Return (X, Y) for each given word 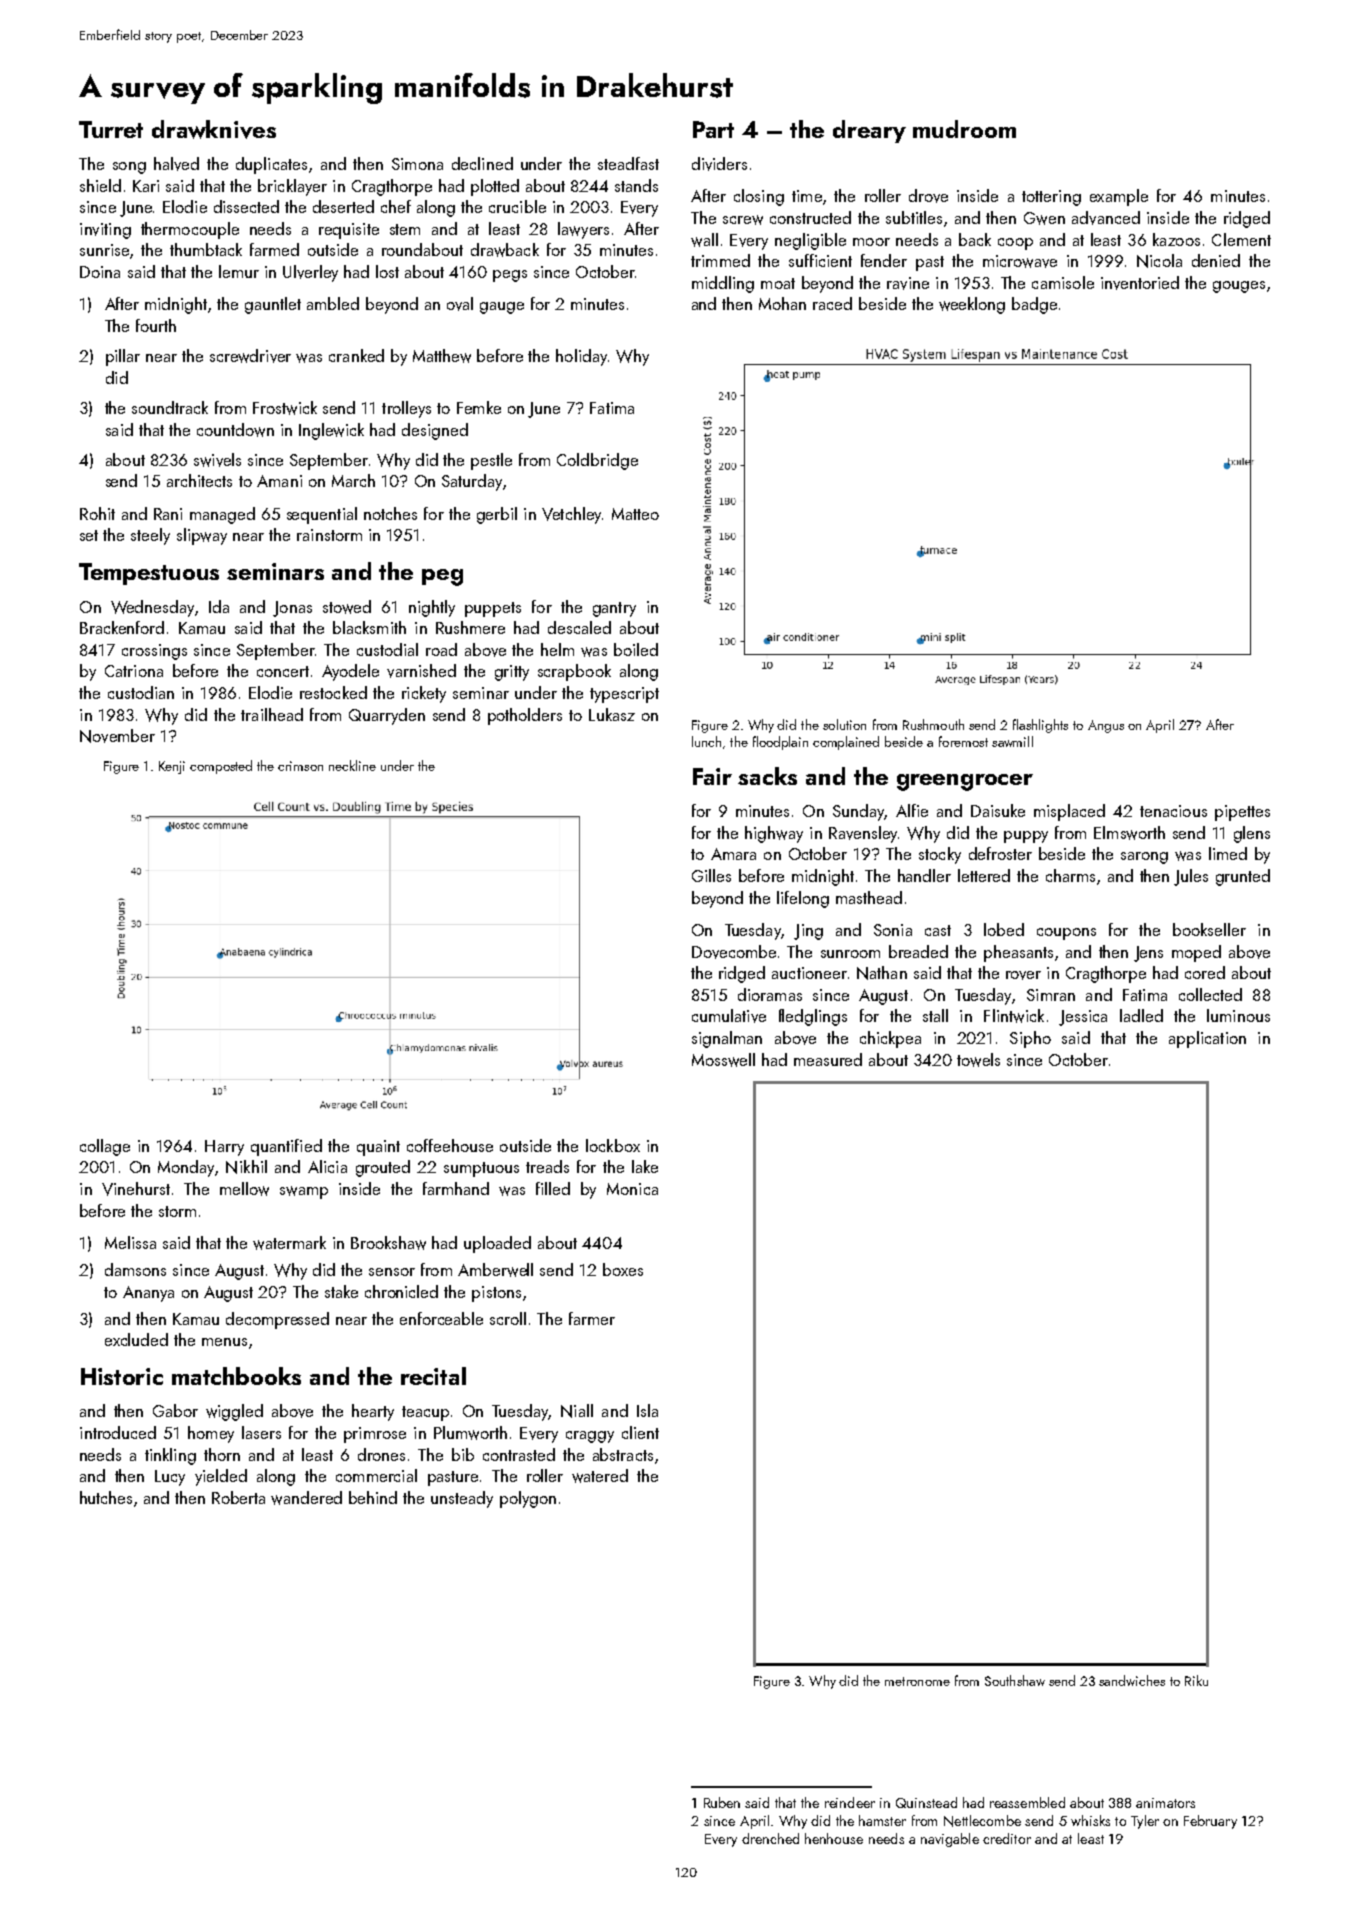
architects (199, 480)
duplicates (271, 165)
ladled (1141, 1015)
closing (759, 197)
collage (105, 1147)
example (1119, 197)
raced (832, 303)
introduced (118, 1432)
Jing (808, 932)
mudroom (964, 129)
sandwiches (1132, 1680)
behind (373, 1497)
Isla (647, 1410)
